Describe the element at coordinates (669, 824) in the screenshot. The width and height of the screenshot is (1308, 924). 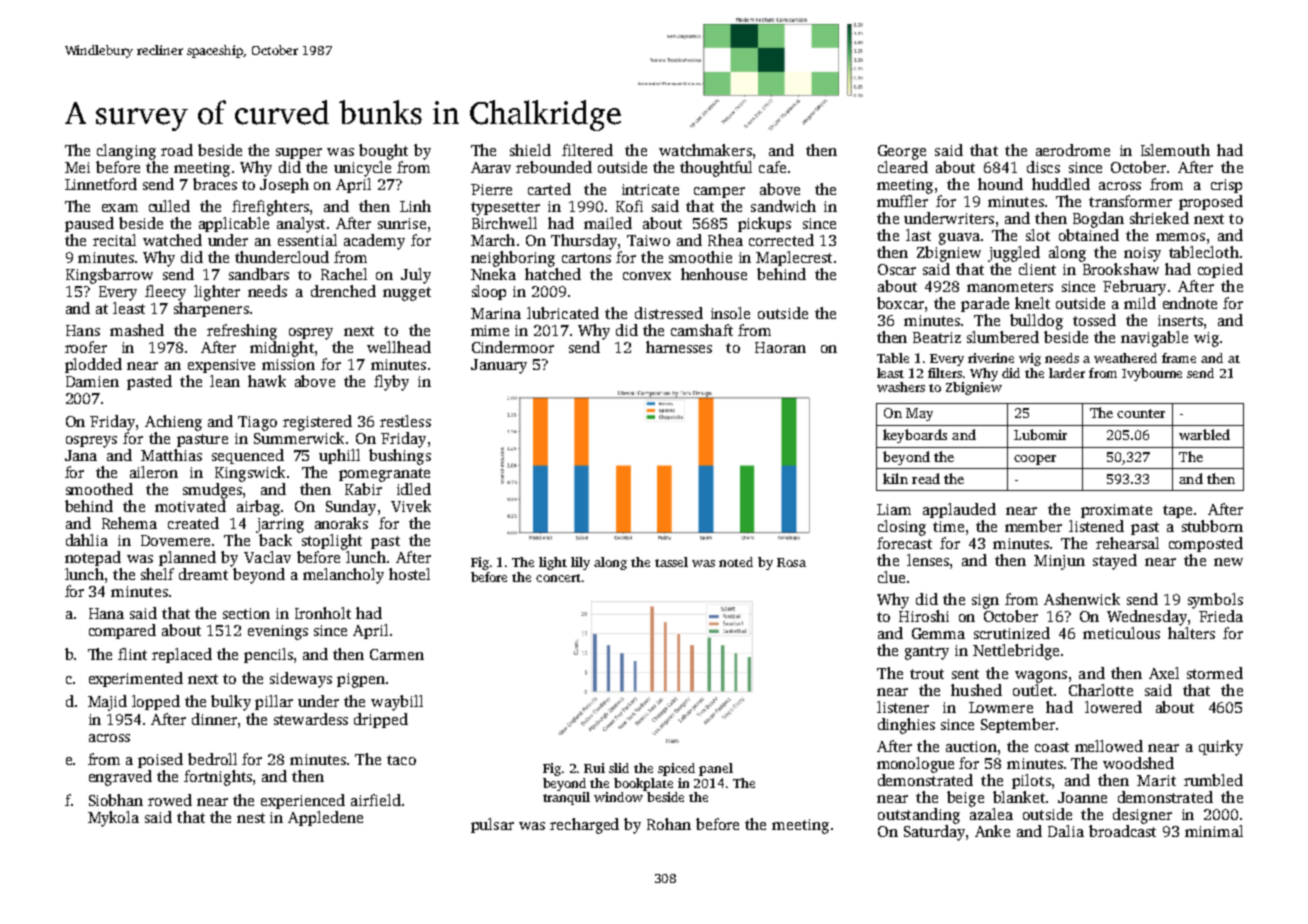
I see `Rohan` at that location.
